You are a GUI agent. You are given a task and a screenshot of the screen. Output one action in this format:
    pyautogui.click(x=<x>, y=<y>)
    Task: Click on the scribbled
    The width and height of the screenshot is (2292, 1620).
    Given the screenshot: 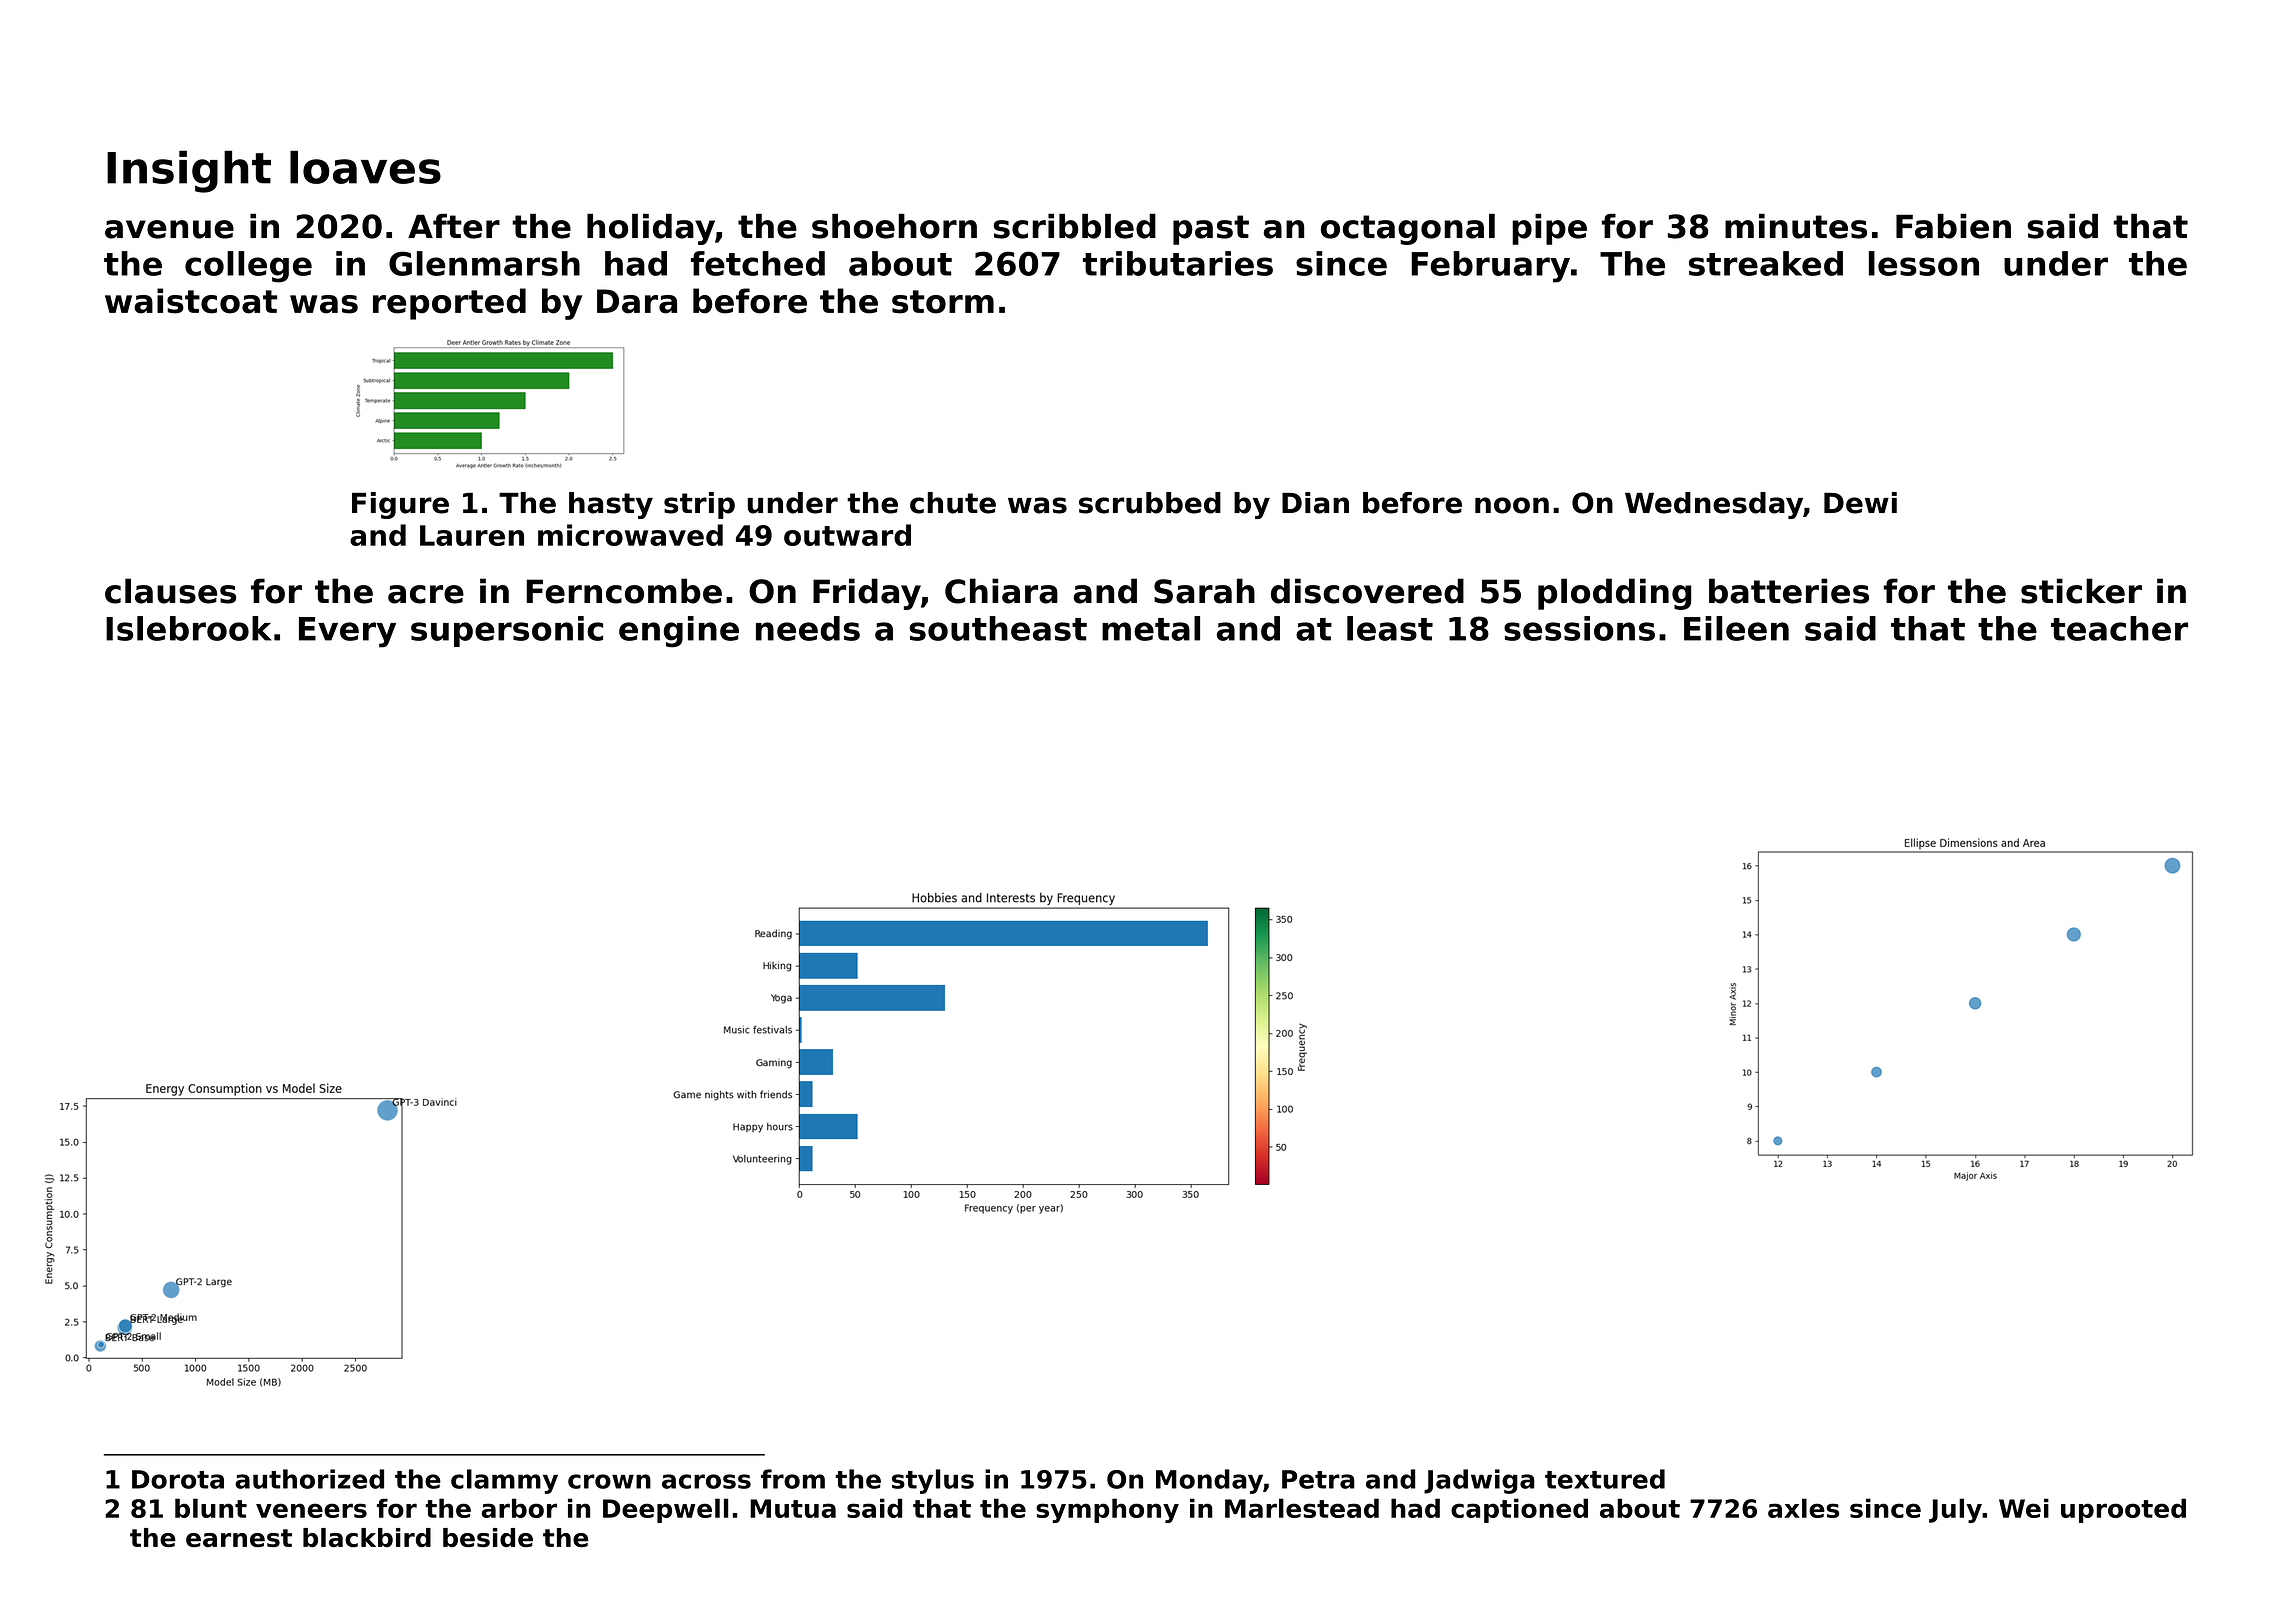 What is the action you would take?
    pyautogui.click(x=1075, y=226)
